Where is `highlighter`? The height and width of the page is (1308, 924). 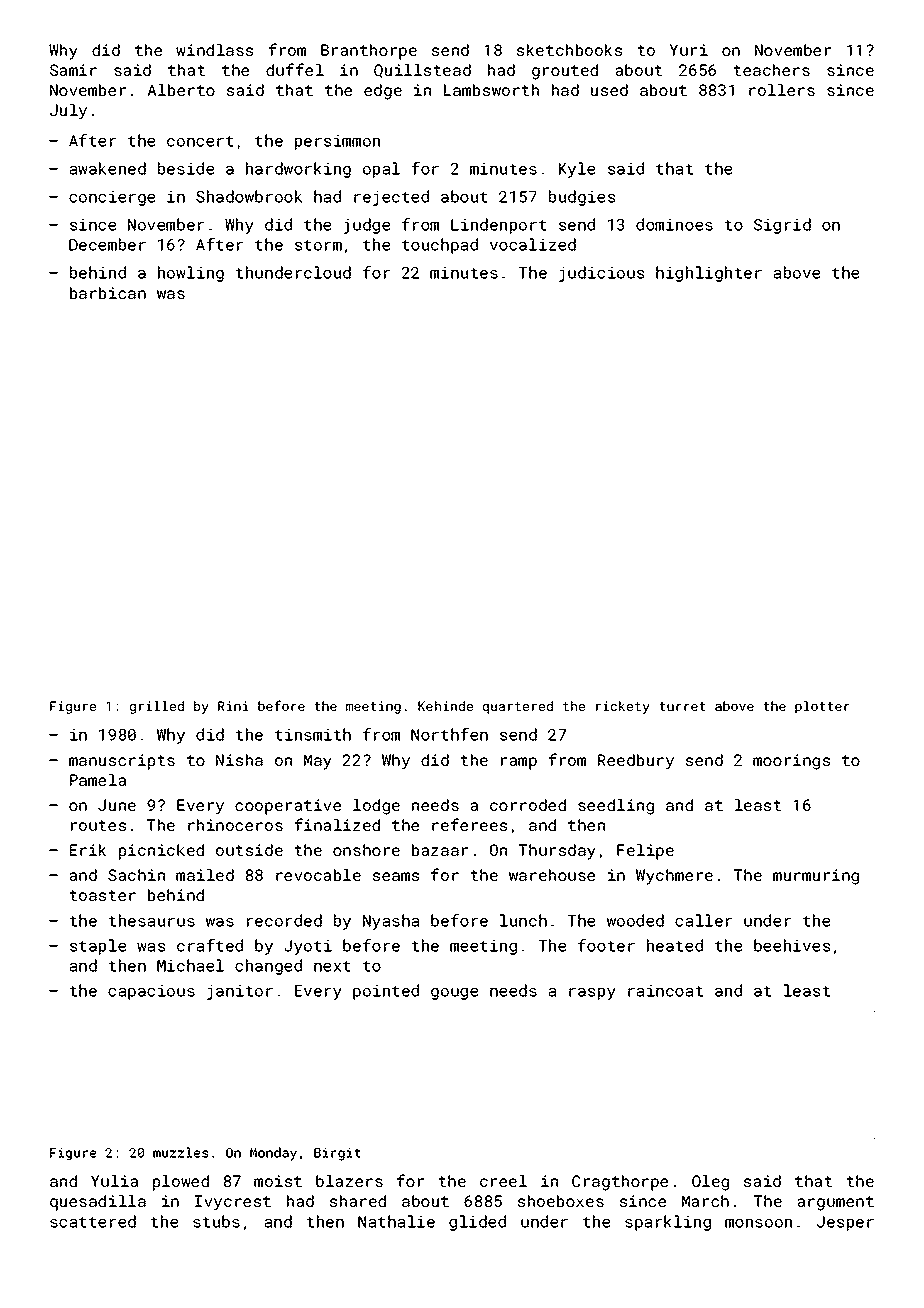
highlighter is located at coordinates (709, 274).
